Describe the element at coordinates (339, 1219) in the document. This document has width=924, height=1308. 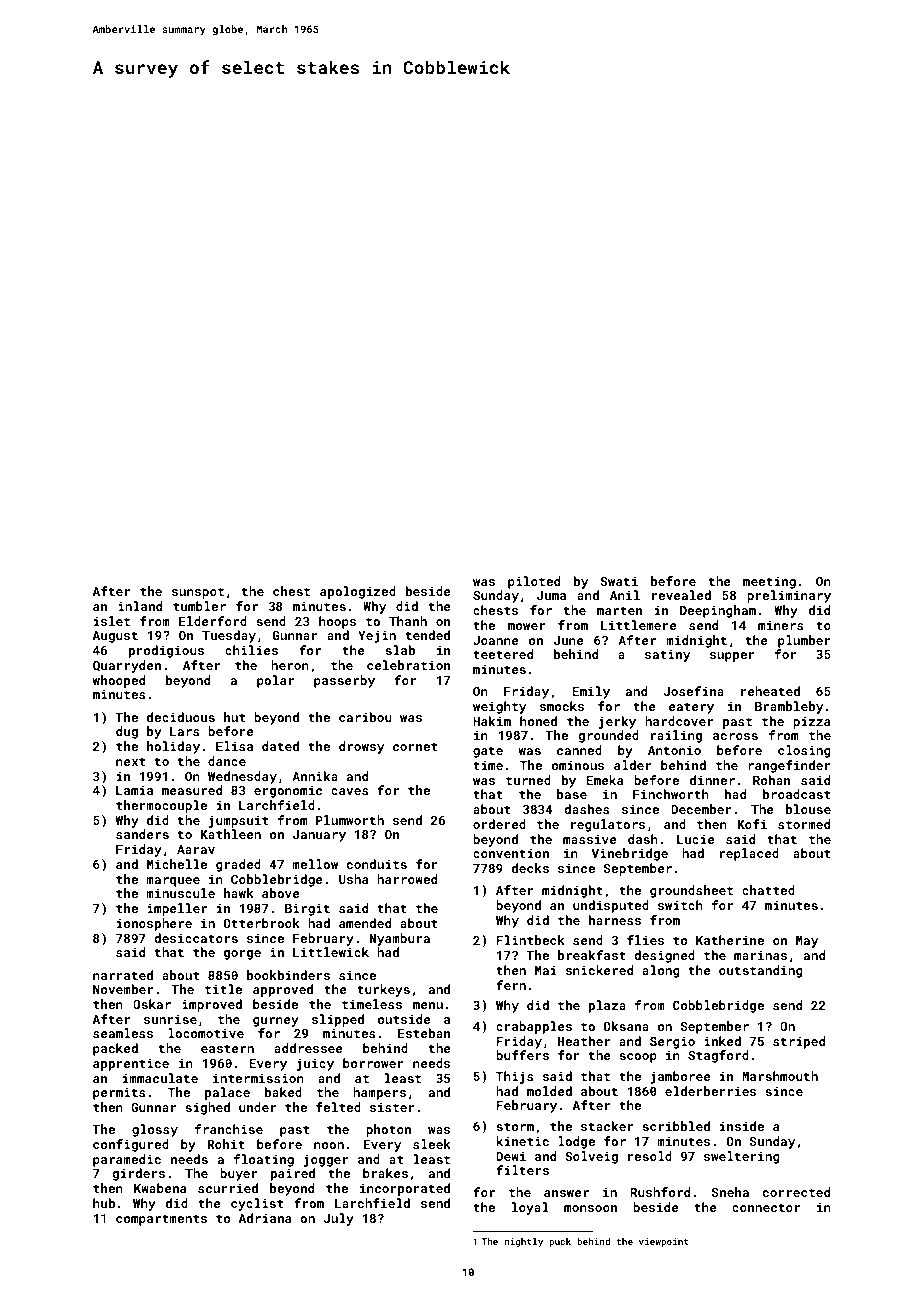
I see `July` at that location.
